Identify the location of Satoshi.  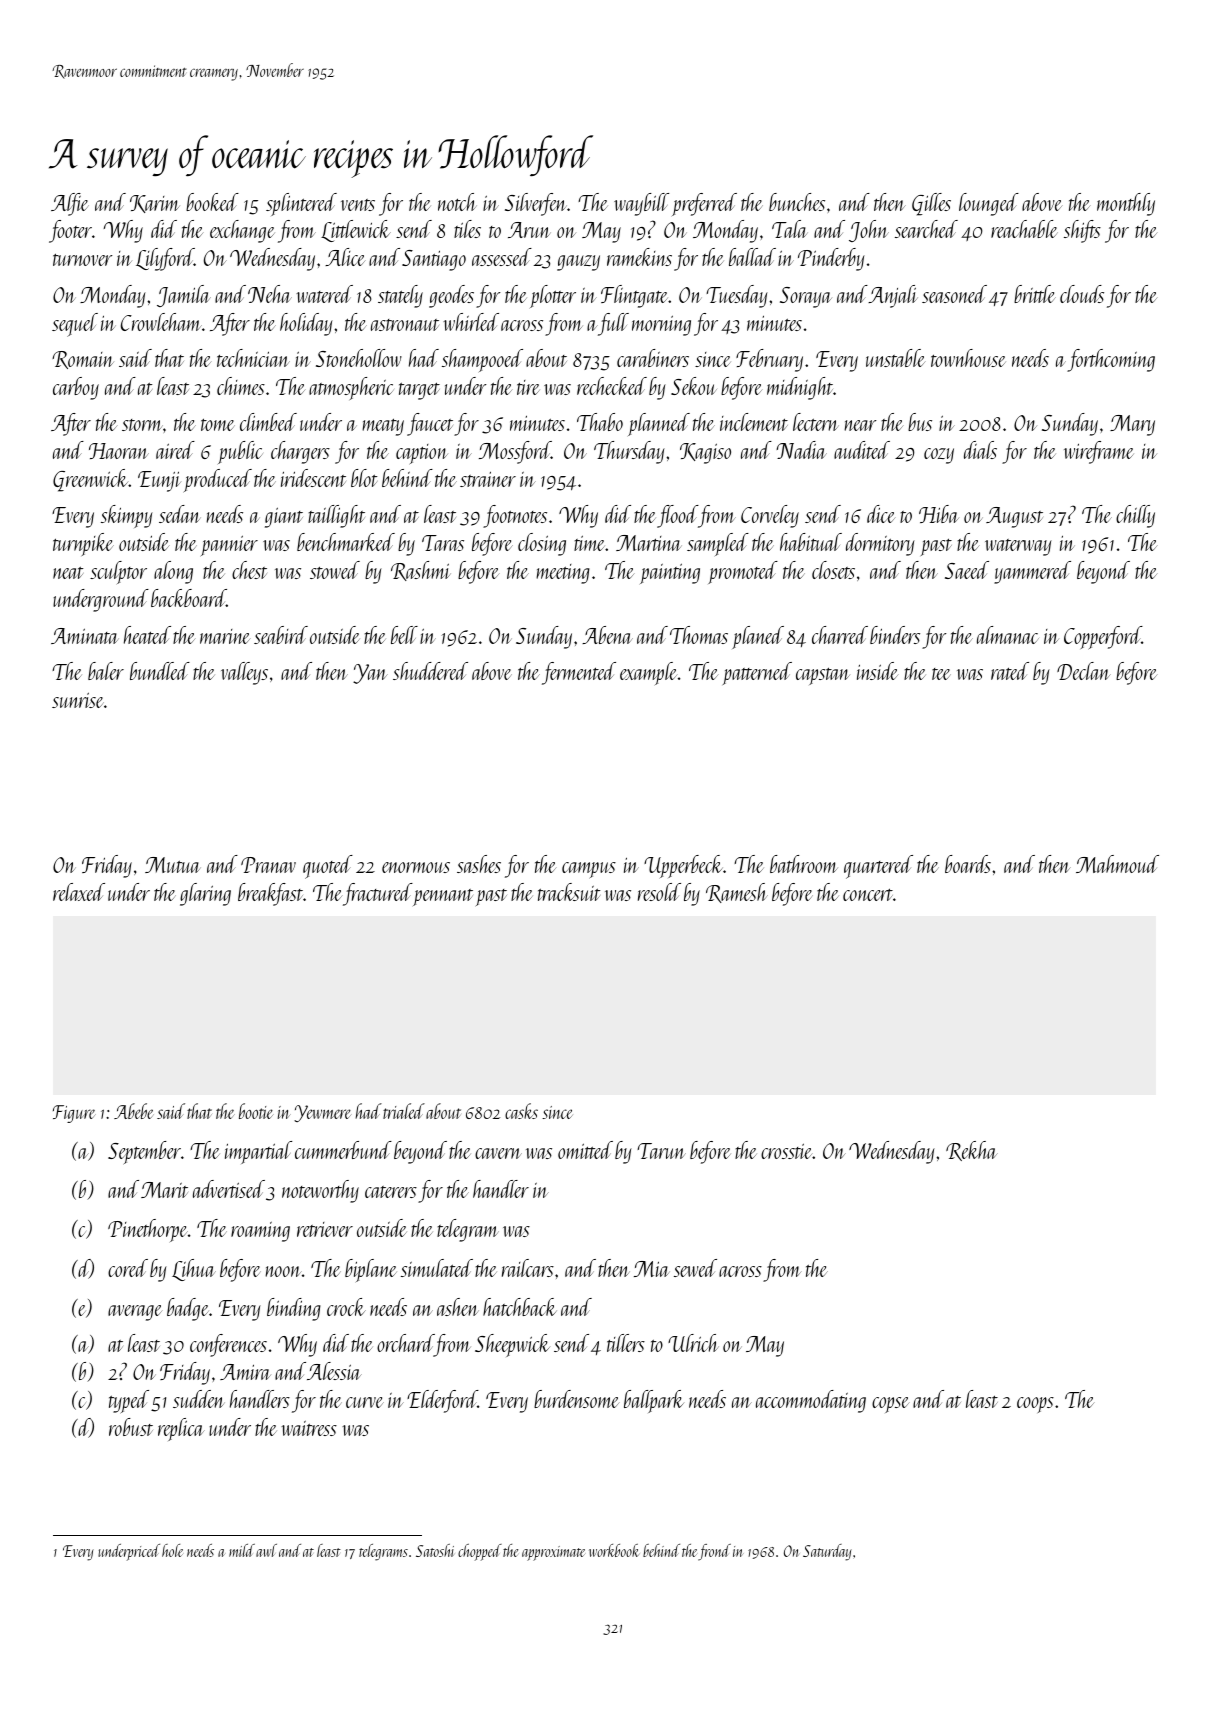
(435, 1550).
